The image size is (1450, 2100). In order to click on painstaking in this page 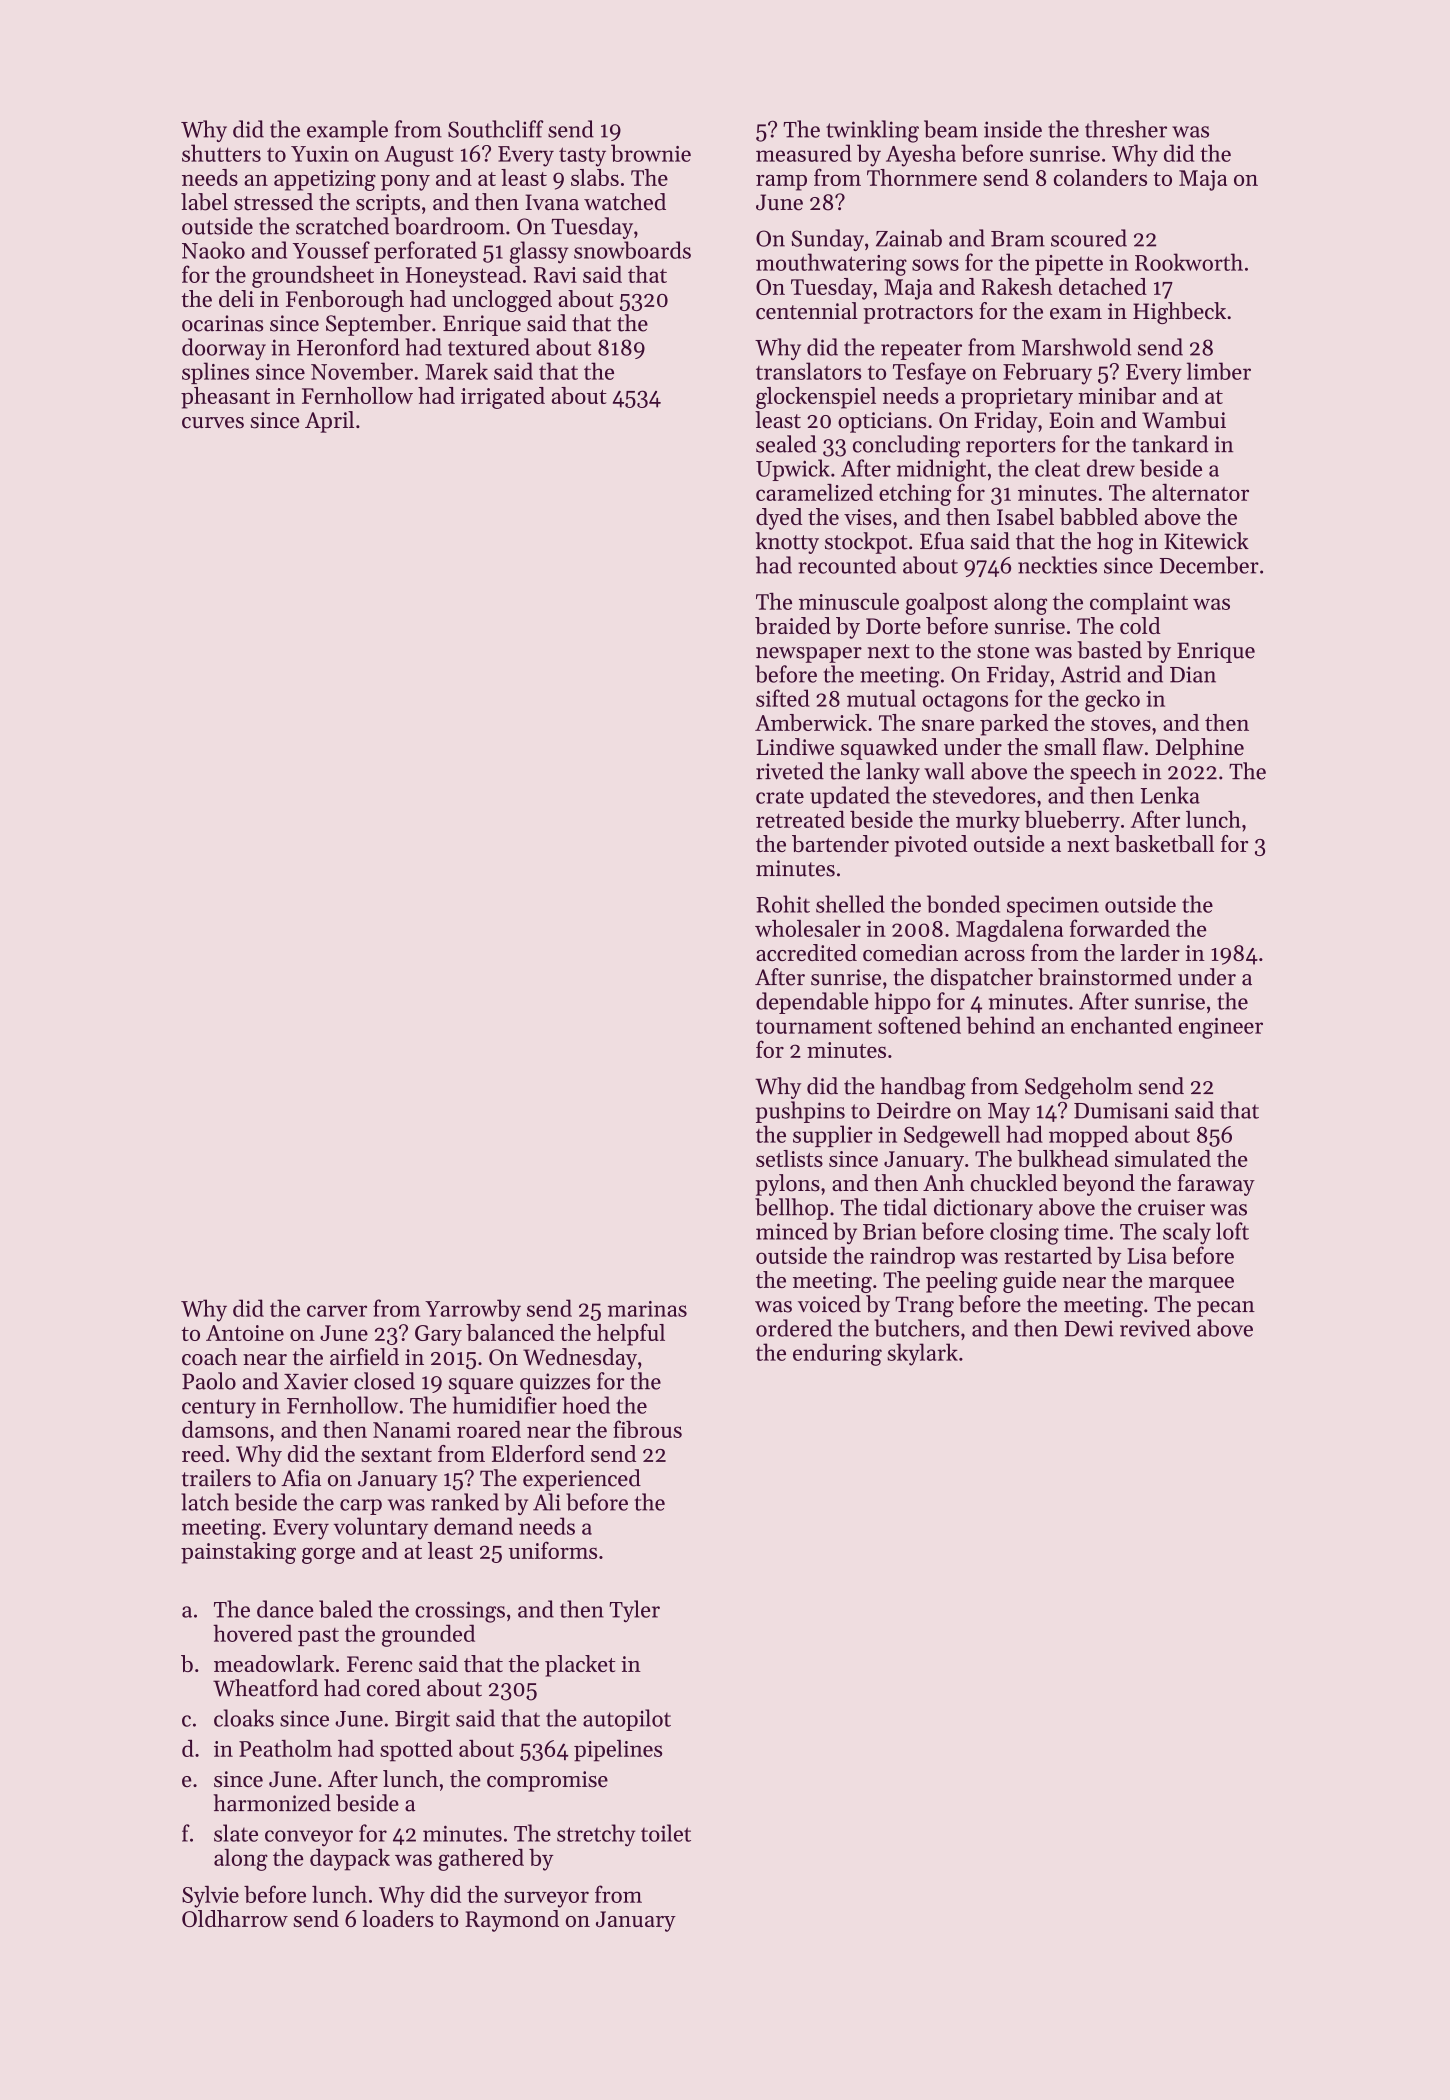, I will do `click(238, 1553)`.
